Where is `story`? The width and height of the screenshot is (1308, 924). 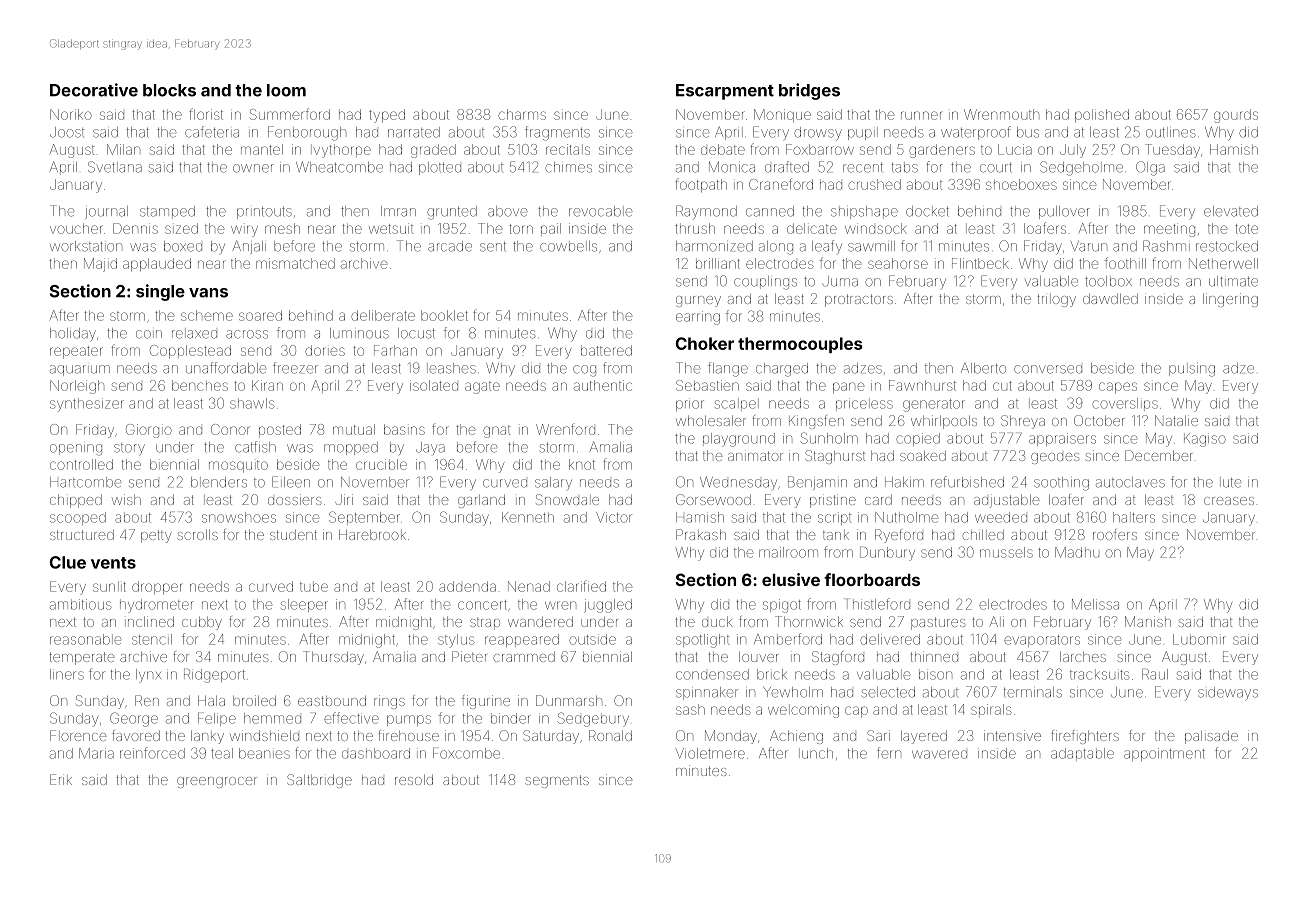 story is located at coordinates (129, 449).
